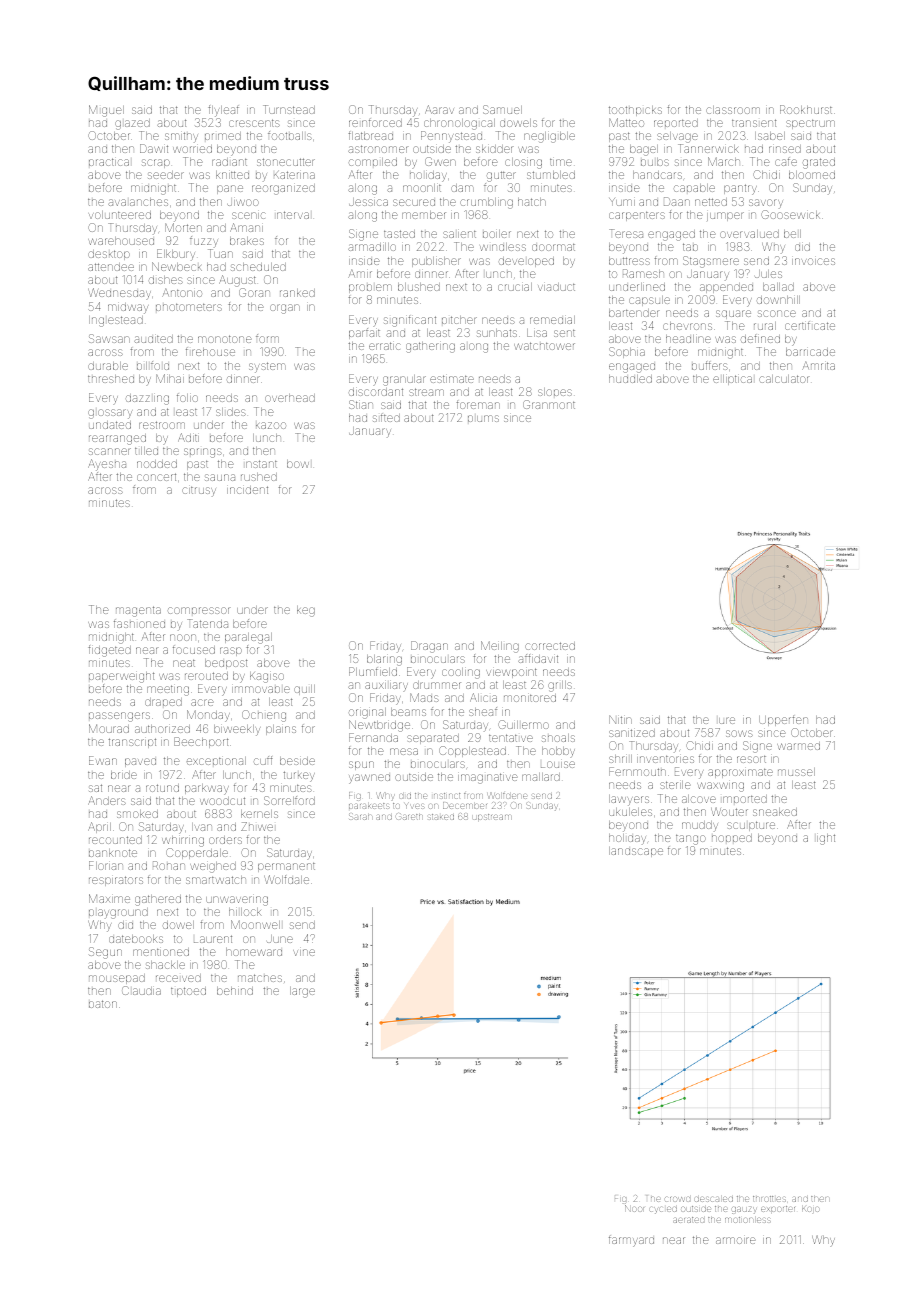 The width and height of the screenshot is (924, 1308). I want to click on Dragan, so click(429, 647).
